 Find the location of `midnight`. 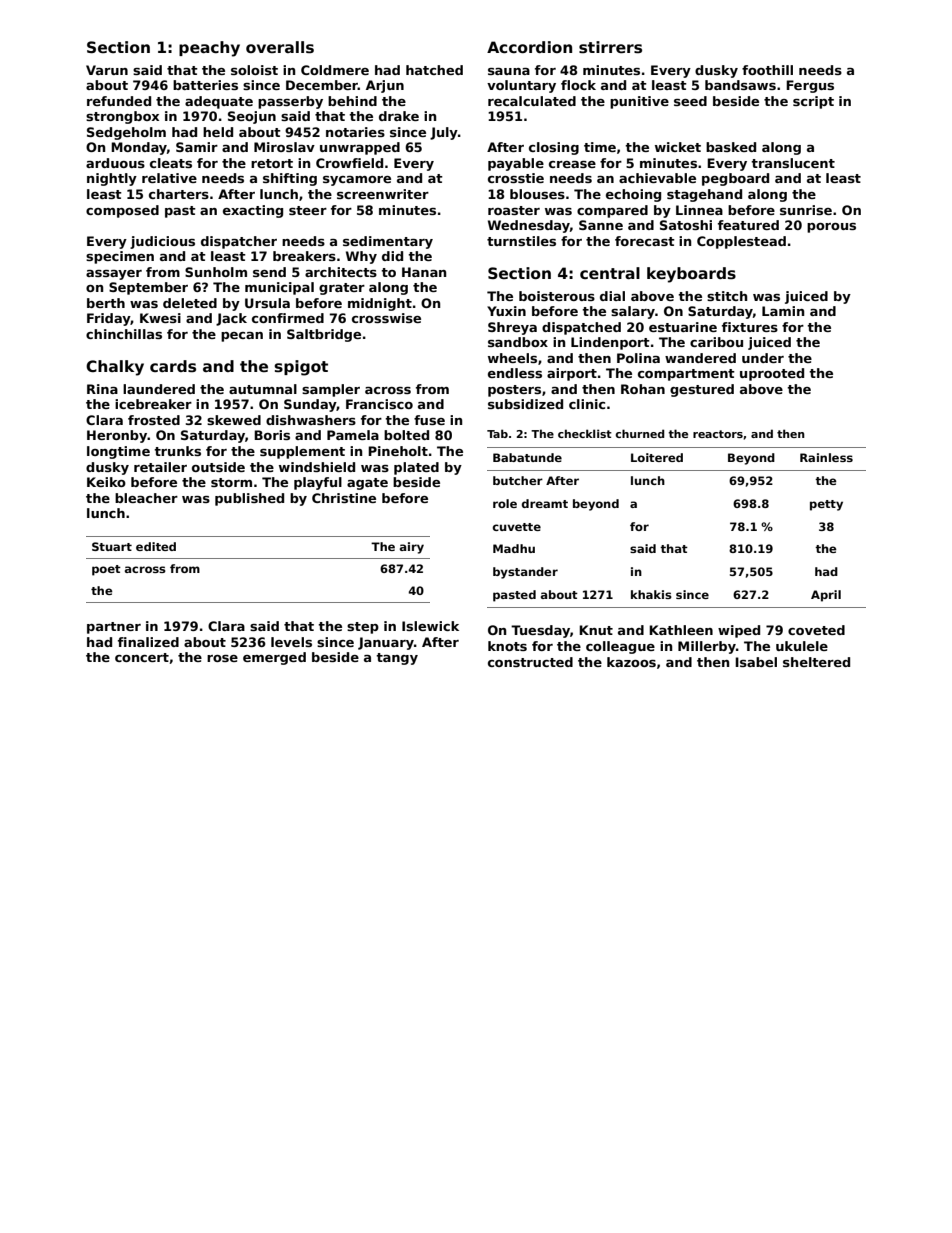

midnight is located at coordinates (380, 304).
